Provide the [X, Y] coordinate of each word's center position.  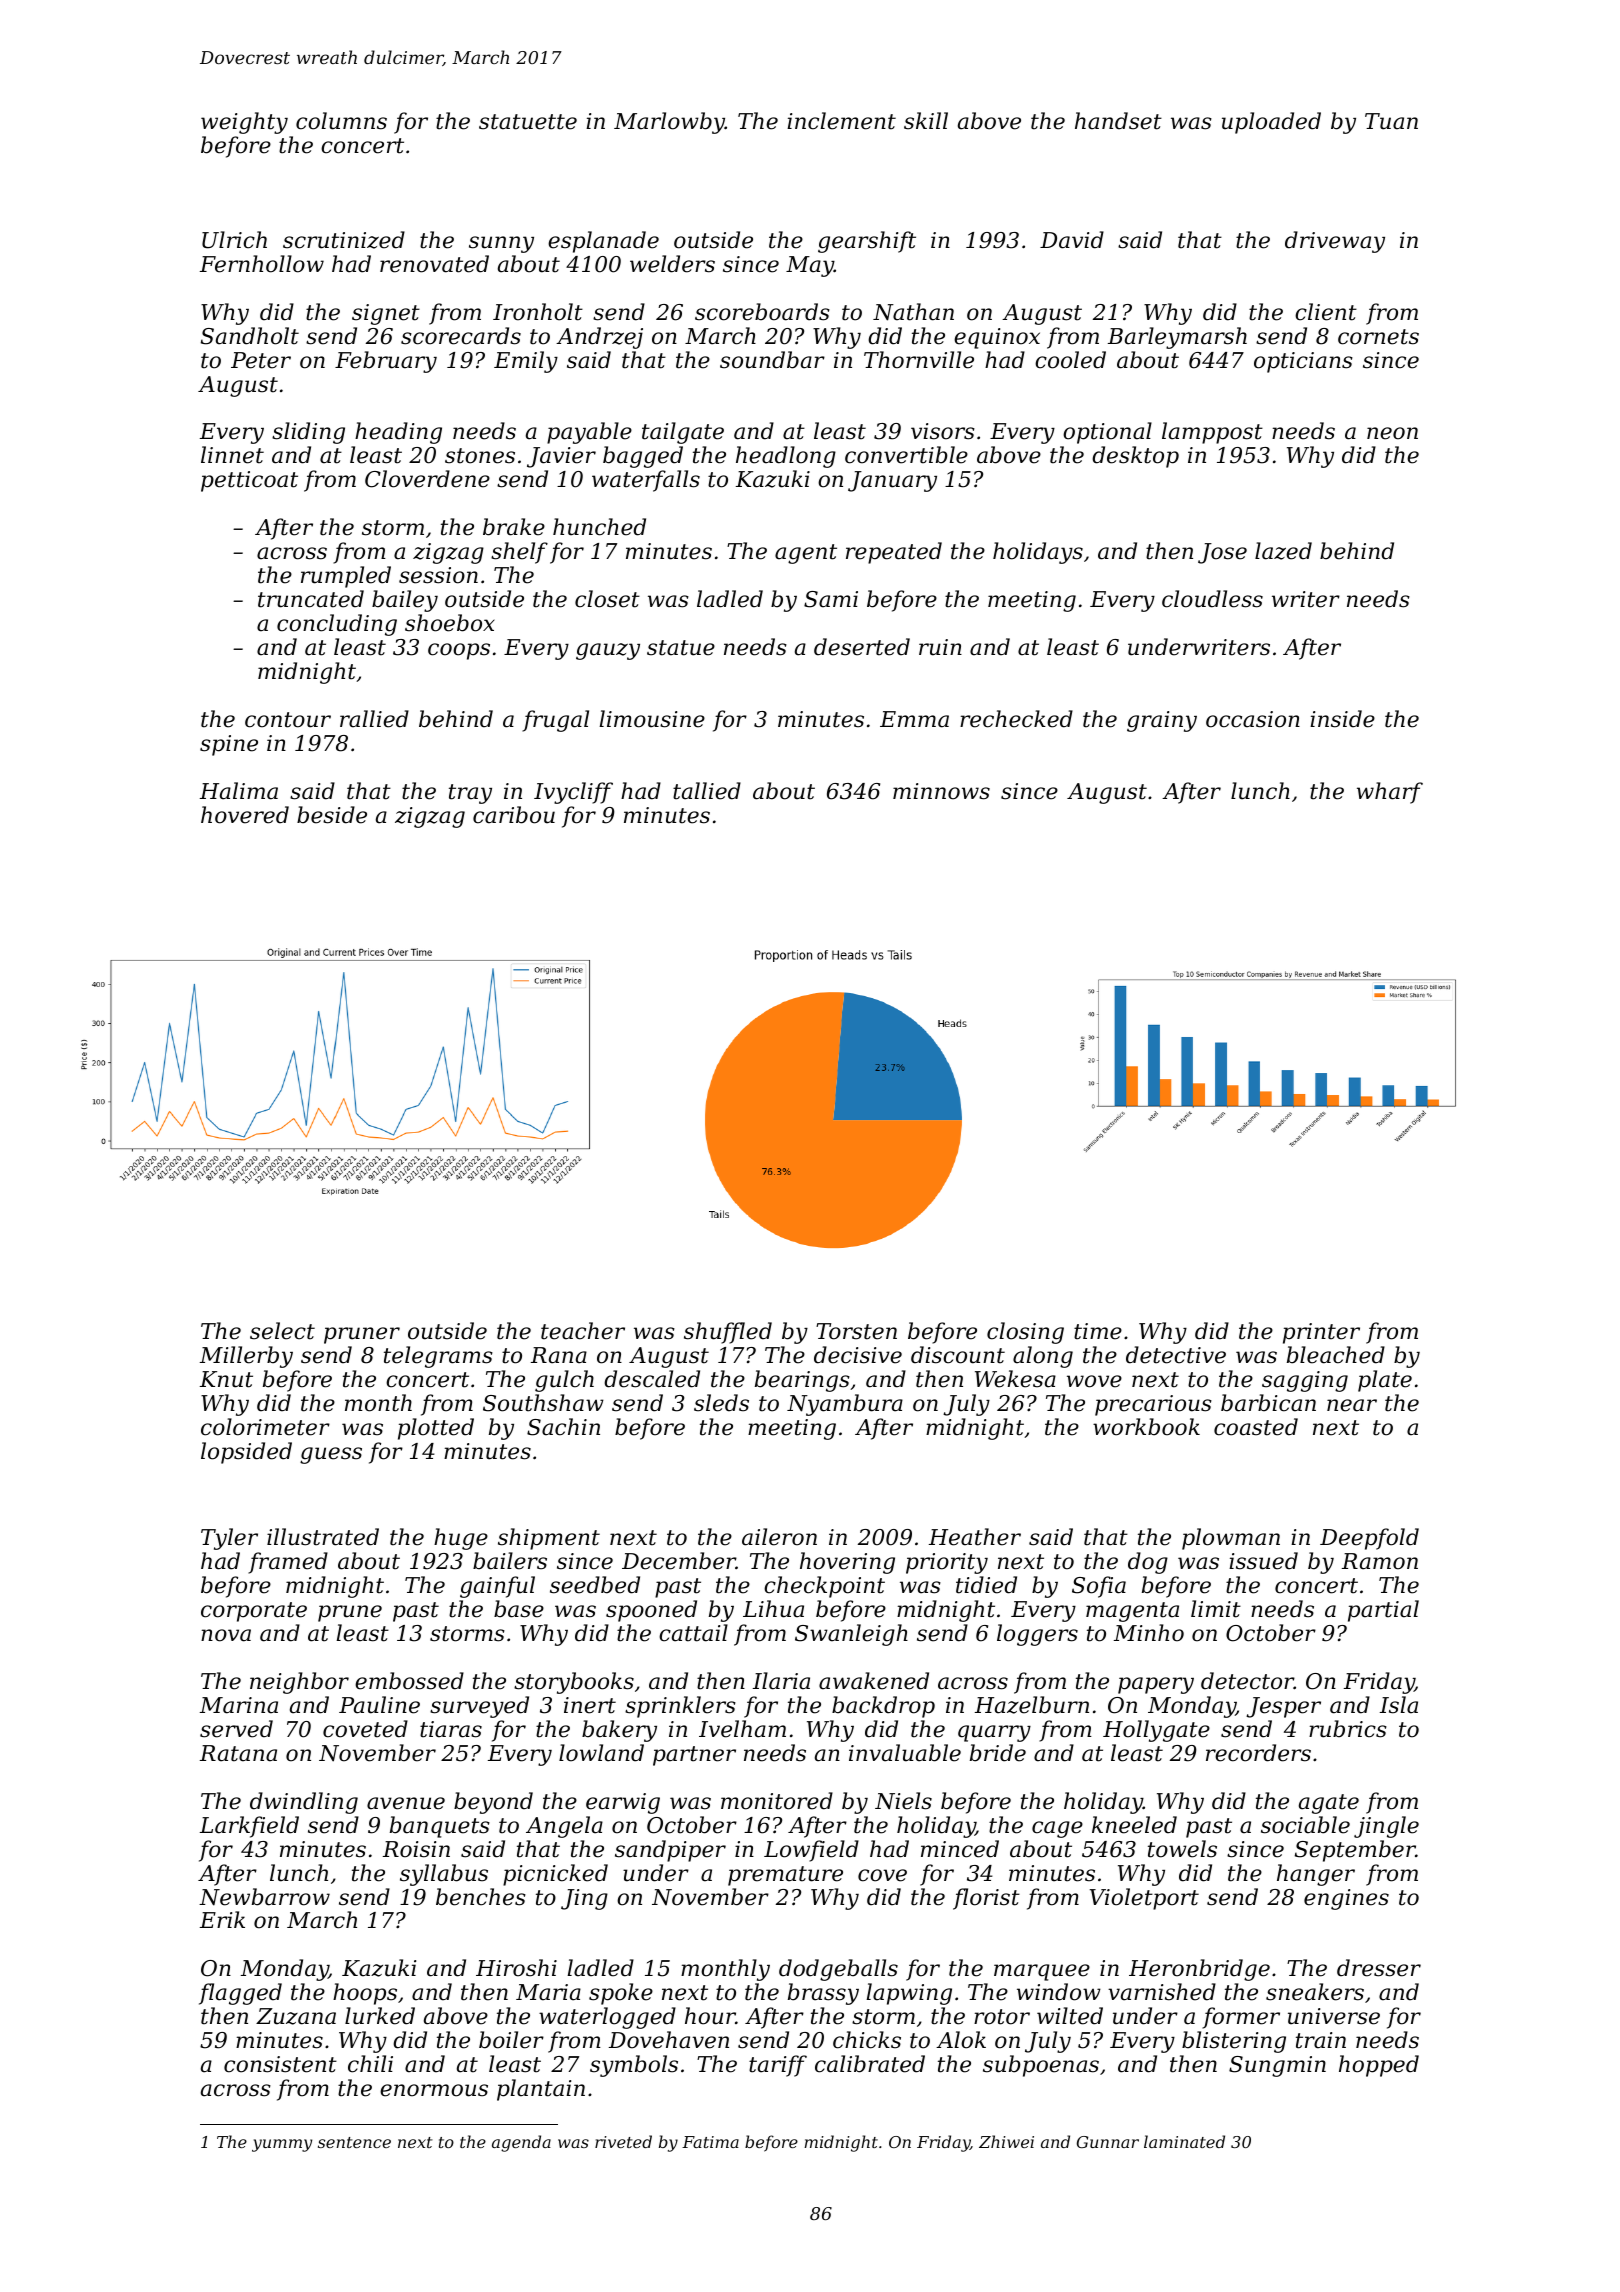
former [1241, 2018]
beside [332, 815]
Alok [961, 2040]
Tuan [1391, 121]
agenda [521, 2143]
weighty [244, 123]
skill [926, 121]
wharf [1390, 793]
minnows [941, 791]
